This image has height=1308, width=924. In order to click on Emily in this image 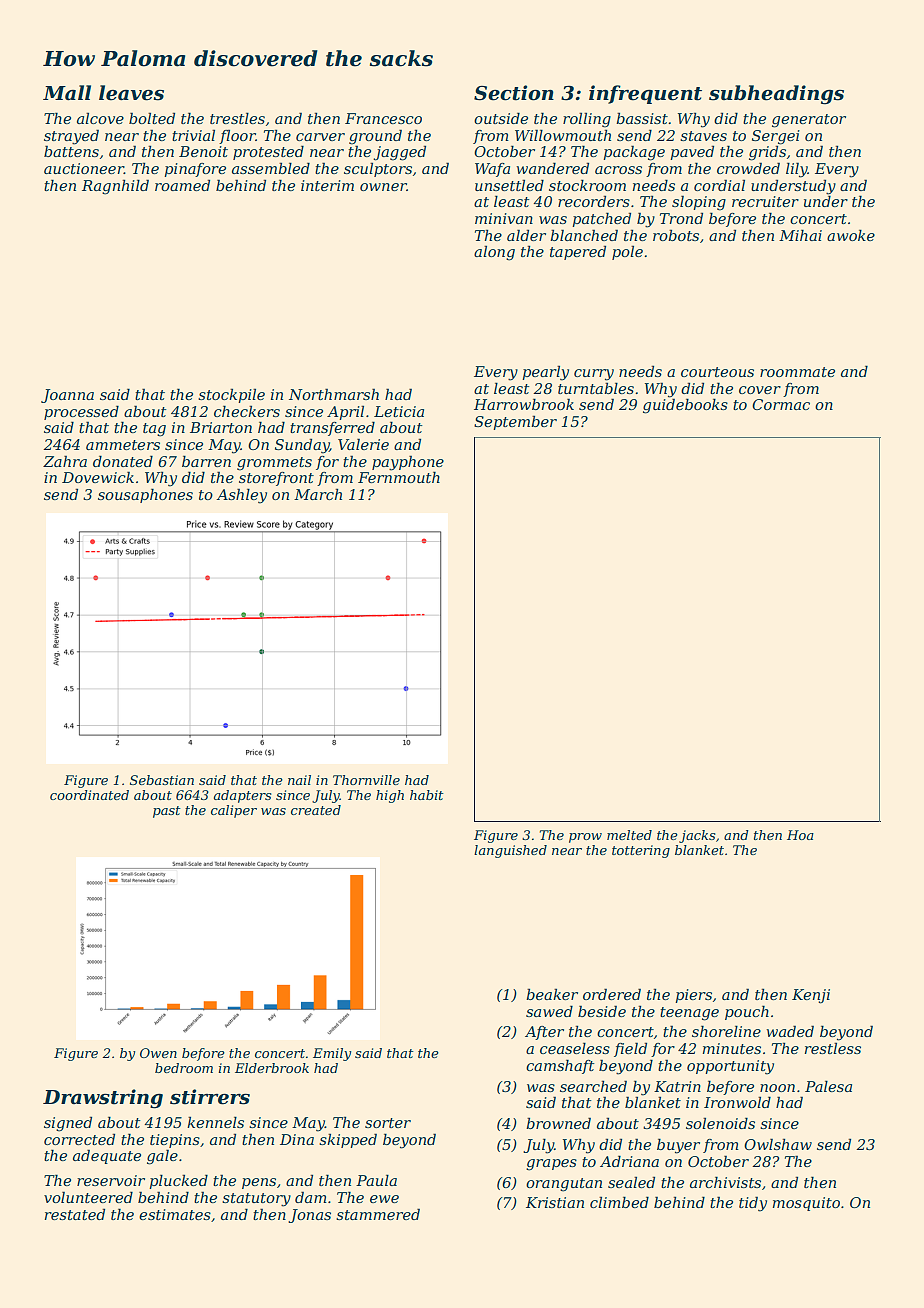, I will do `click(332, 1054)`.
